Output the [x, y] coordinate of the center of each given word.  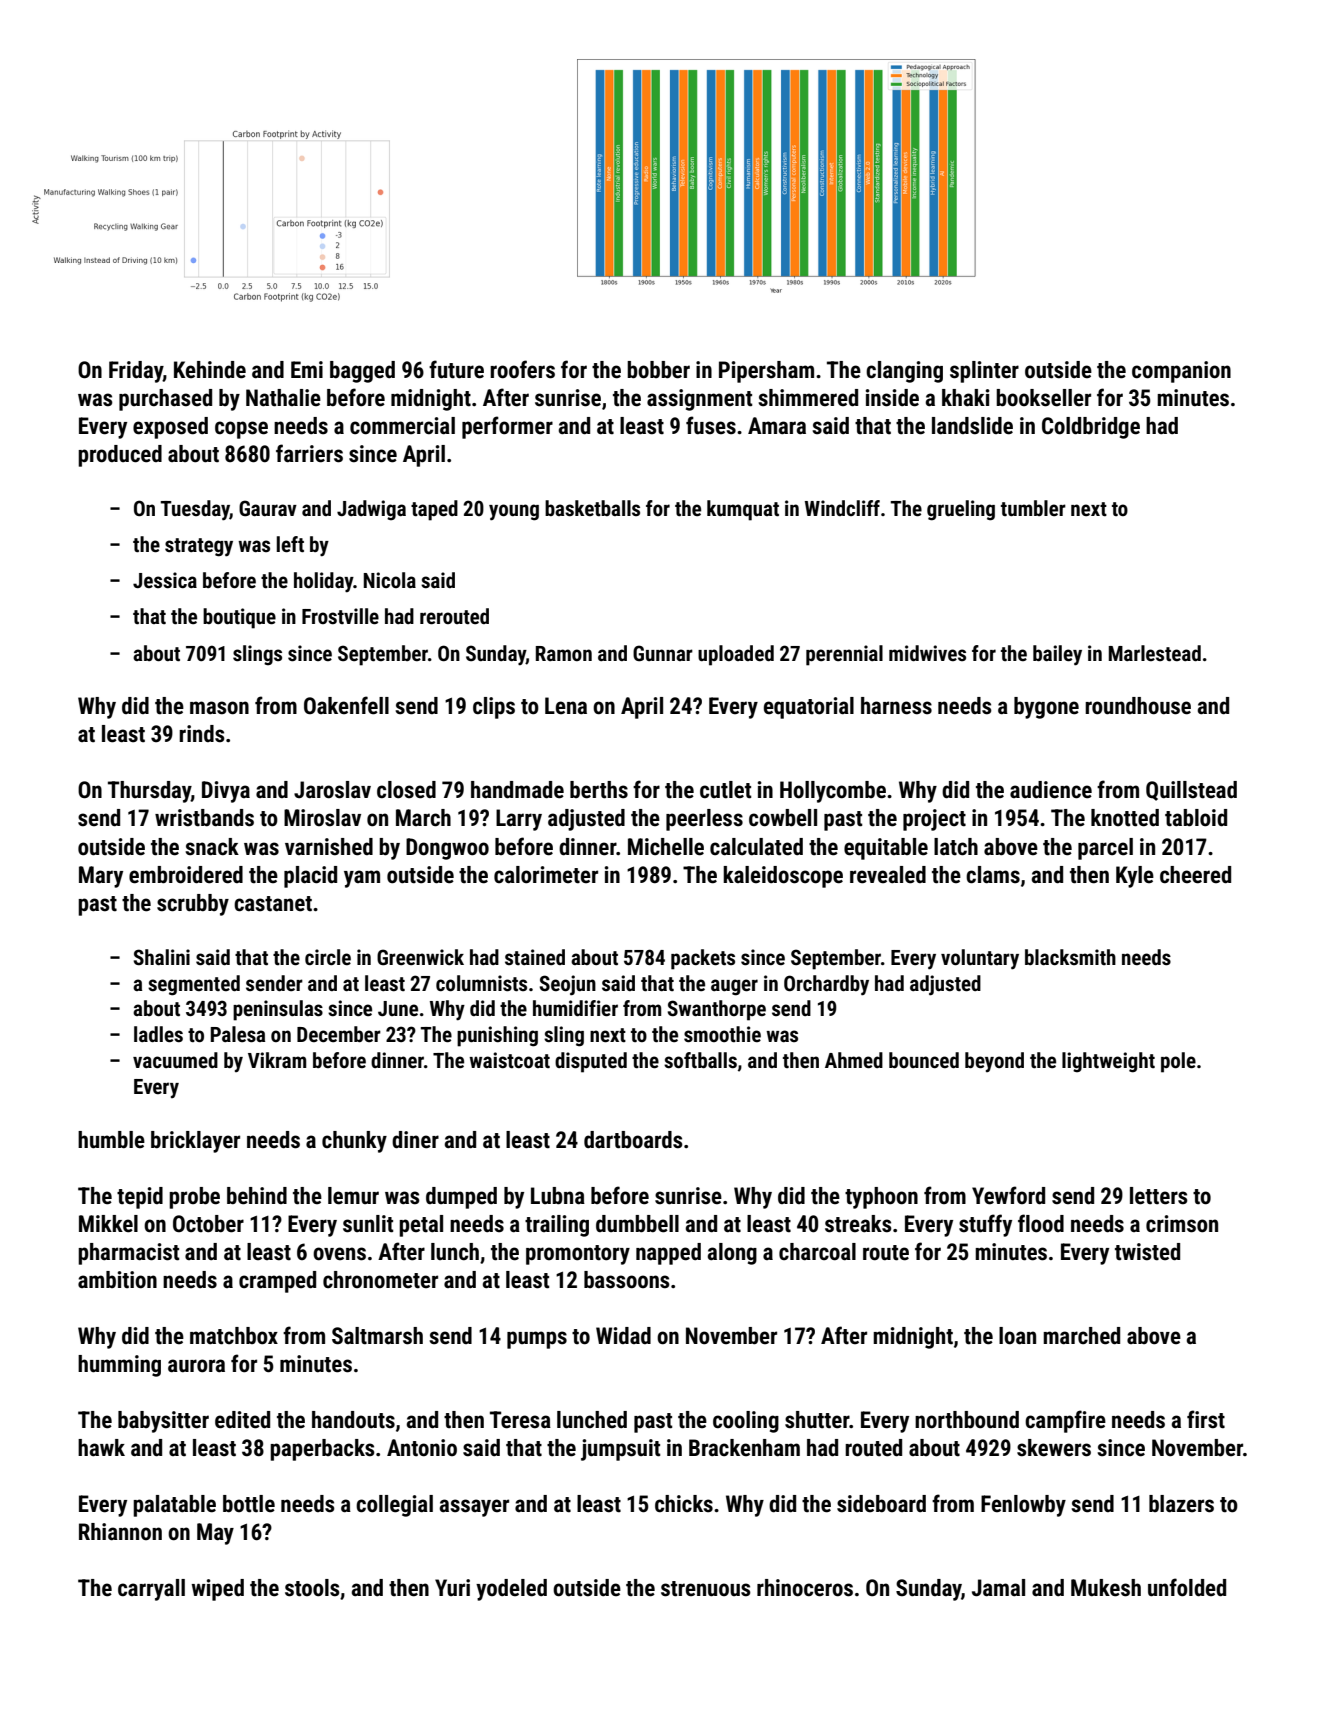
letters [1159, 1196]
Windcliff [842, 508]
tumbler [1033, 508]
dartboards [633, 1140]
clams [993, 875]
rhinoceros [805, 1588]
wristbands [204, 818]
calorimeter [546, 875]
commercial [402, 426]
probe [194, 1198]
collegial [394, 1506]
